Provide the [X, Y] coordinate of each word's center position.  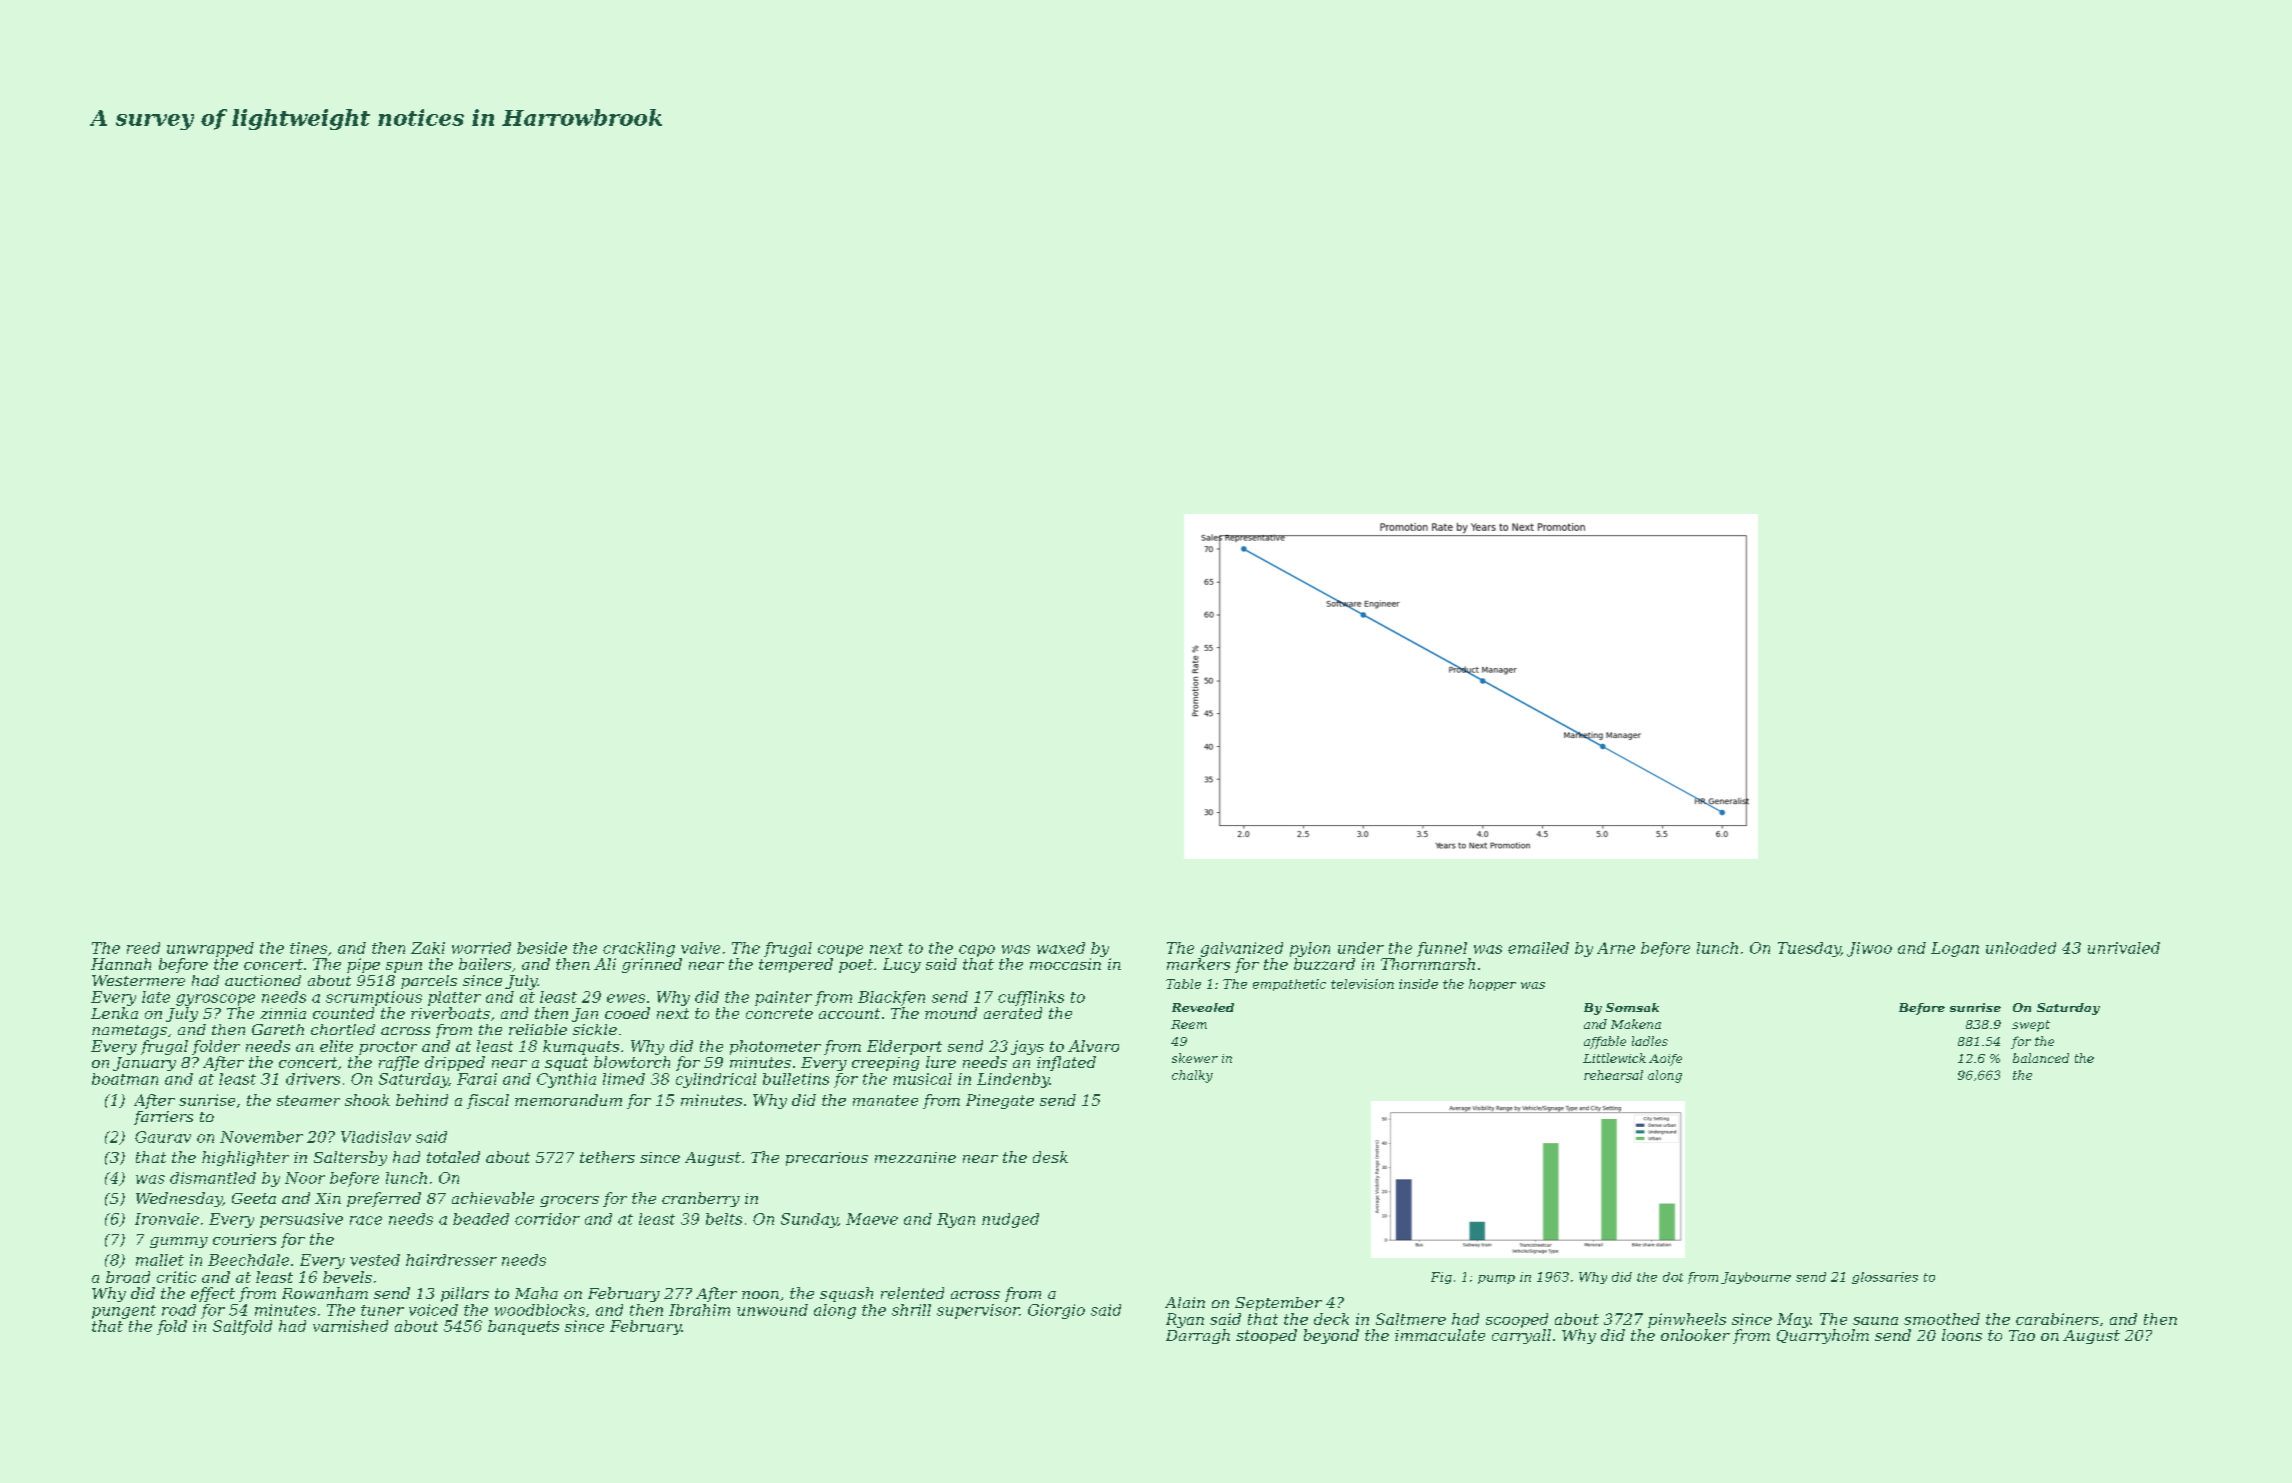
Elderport [904, 1047]
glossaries [1885, 1278]
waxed [1061, 948]
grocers [569, 1201]
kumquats [581, 1047]
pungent [124, 1312]
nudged [1010, 1220]
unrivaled [2124, 948]
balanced [2041, 1058]
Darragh [1198, 1336]
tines [308, 948]
